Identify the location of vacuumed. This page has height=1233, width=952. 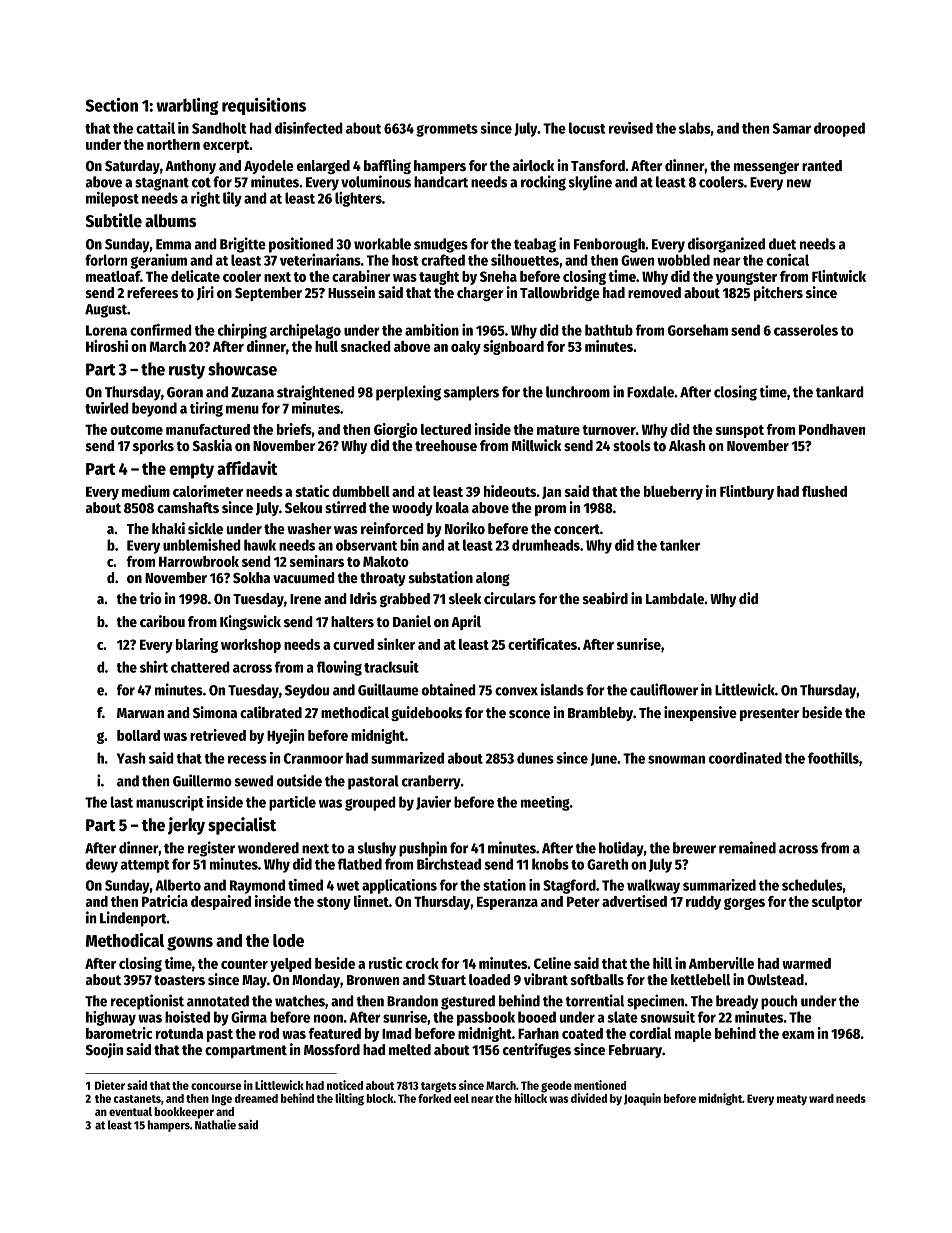
(304, 577).
